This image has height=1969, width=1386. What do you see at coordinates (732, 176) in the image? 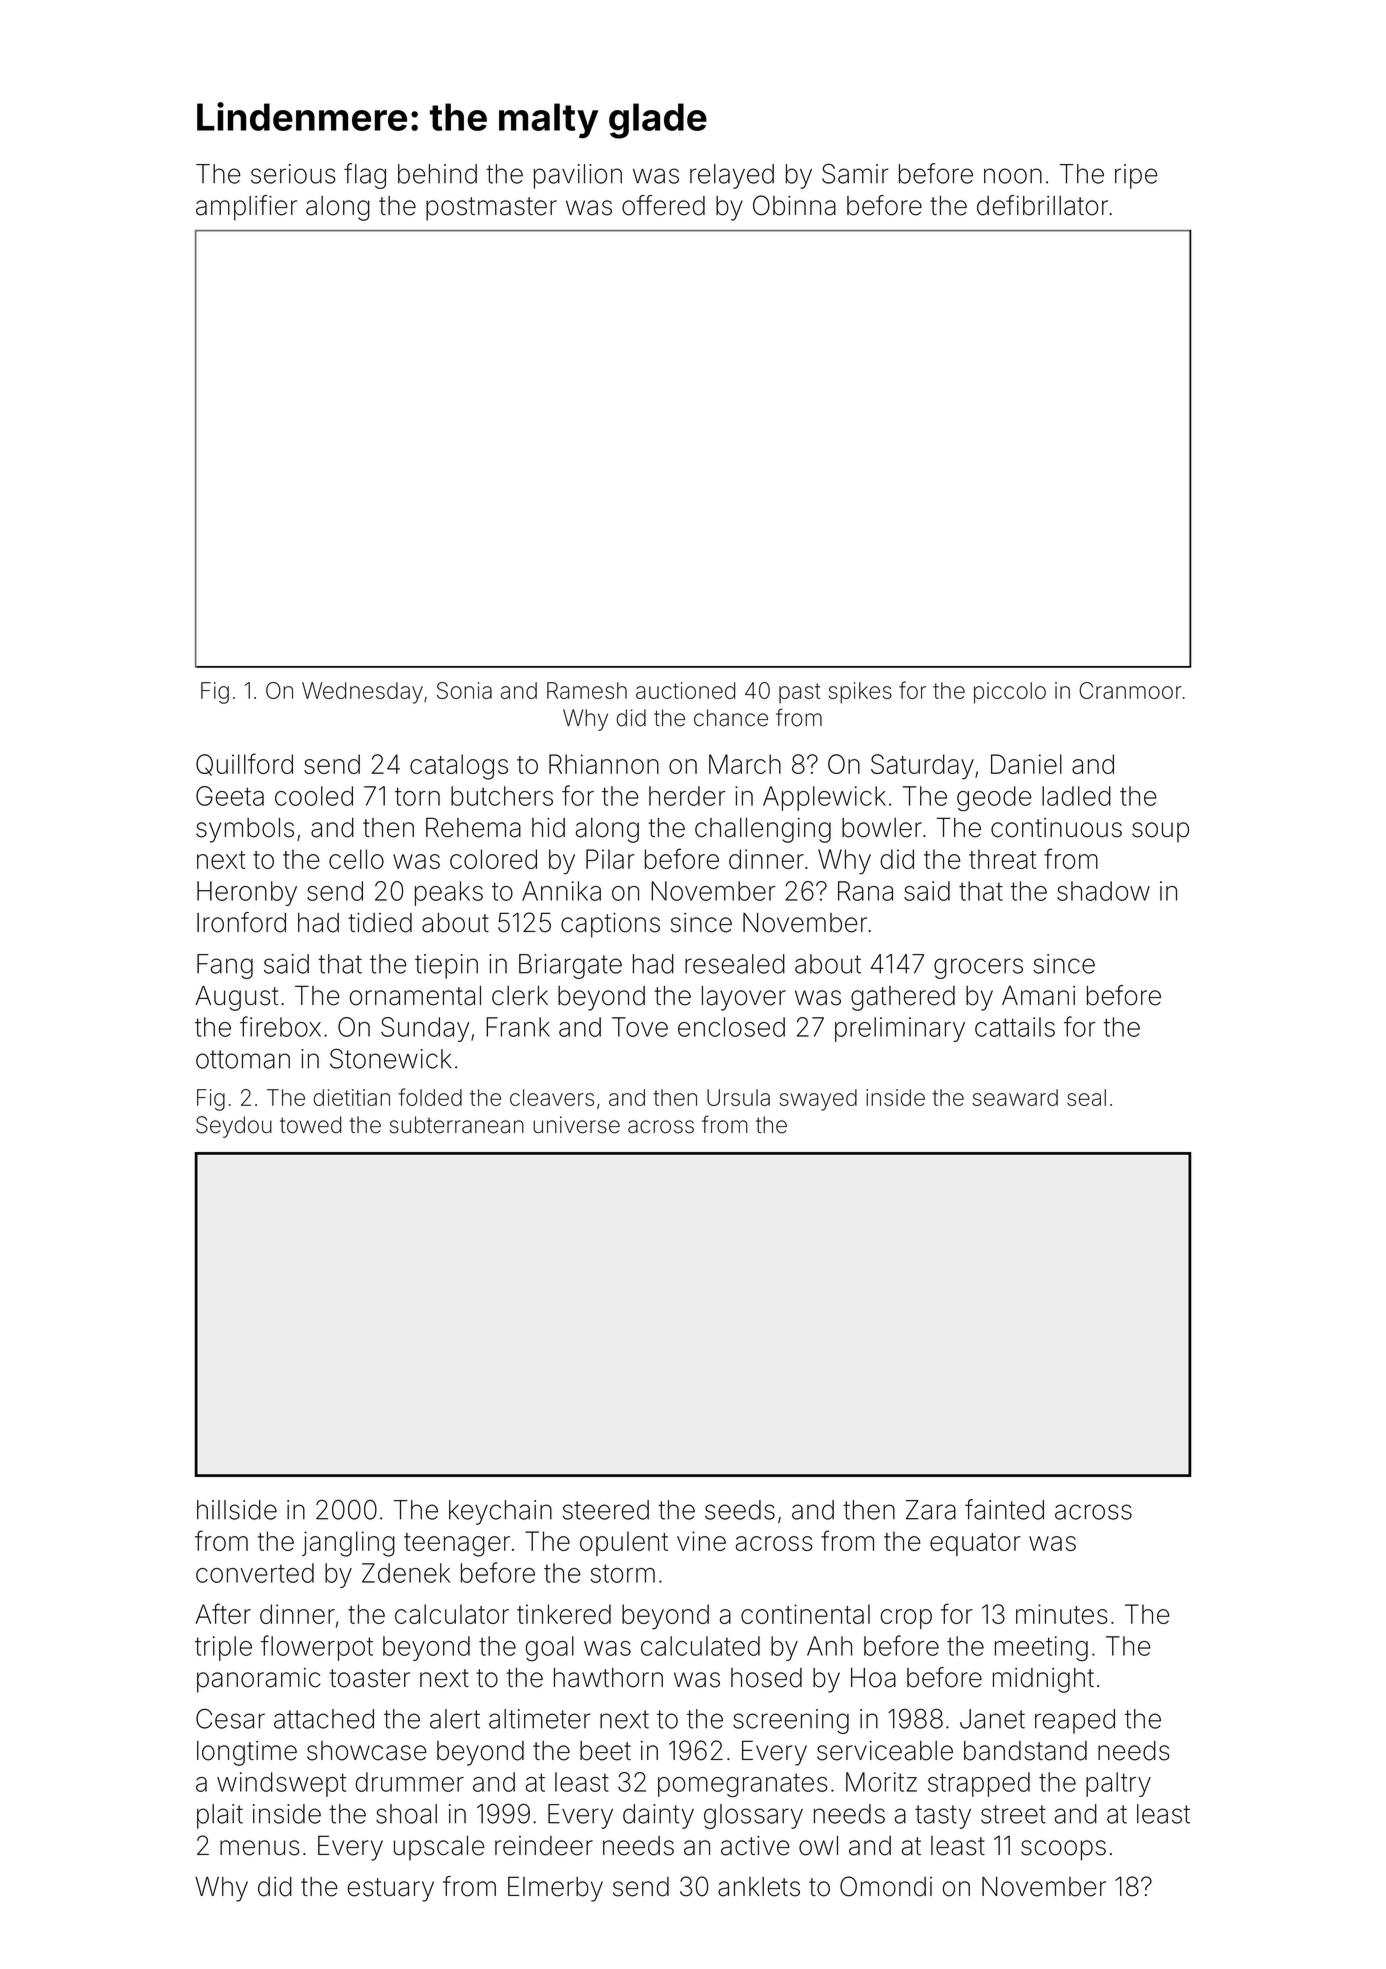
I see `relayed` at bounding box center [732, 176].
